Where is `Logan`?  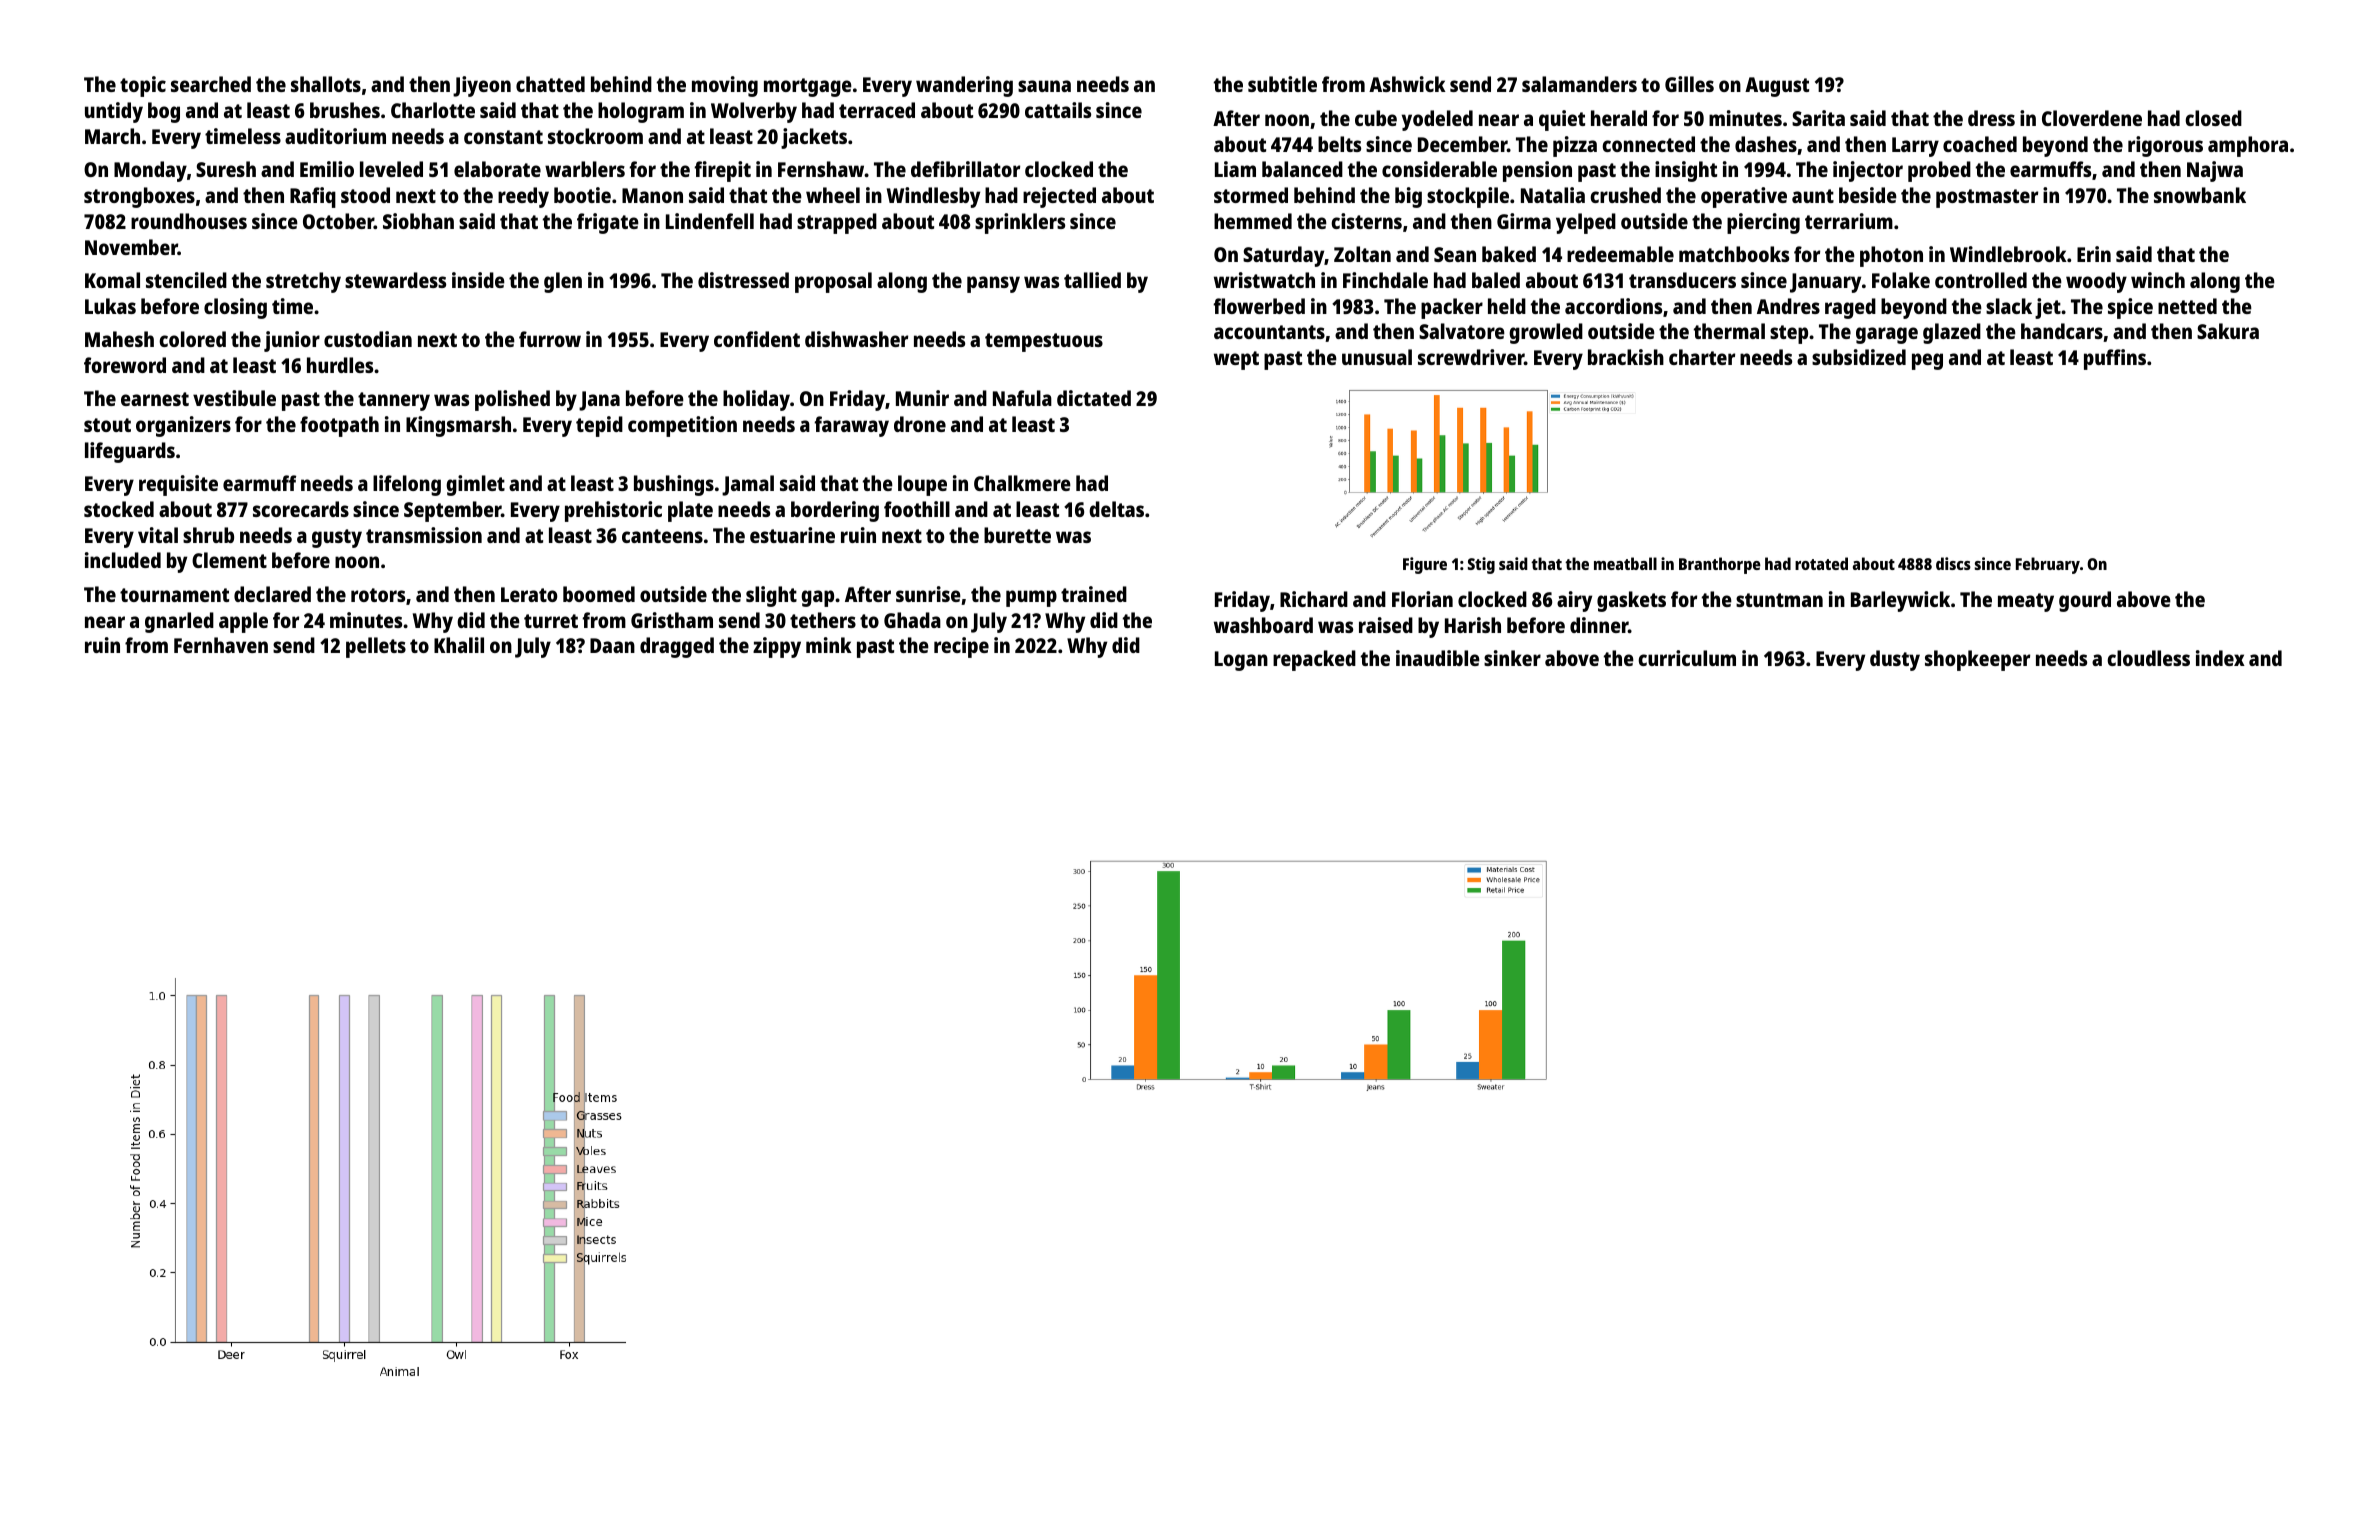
Logan is located at coordinates (1241, 661).
